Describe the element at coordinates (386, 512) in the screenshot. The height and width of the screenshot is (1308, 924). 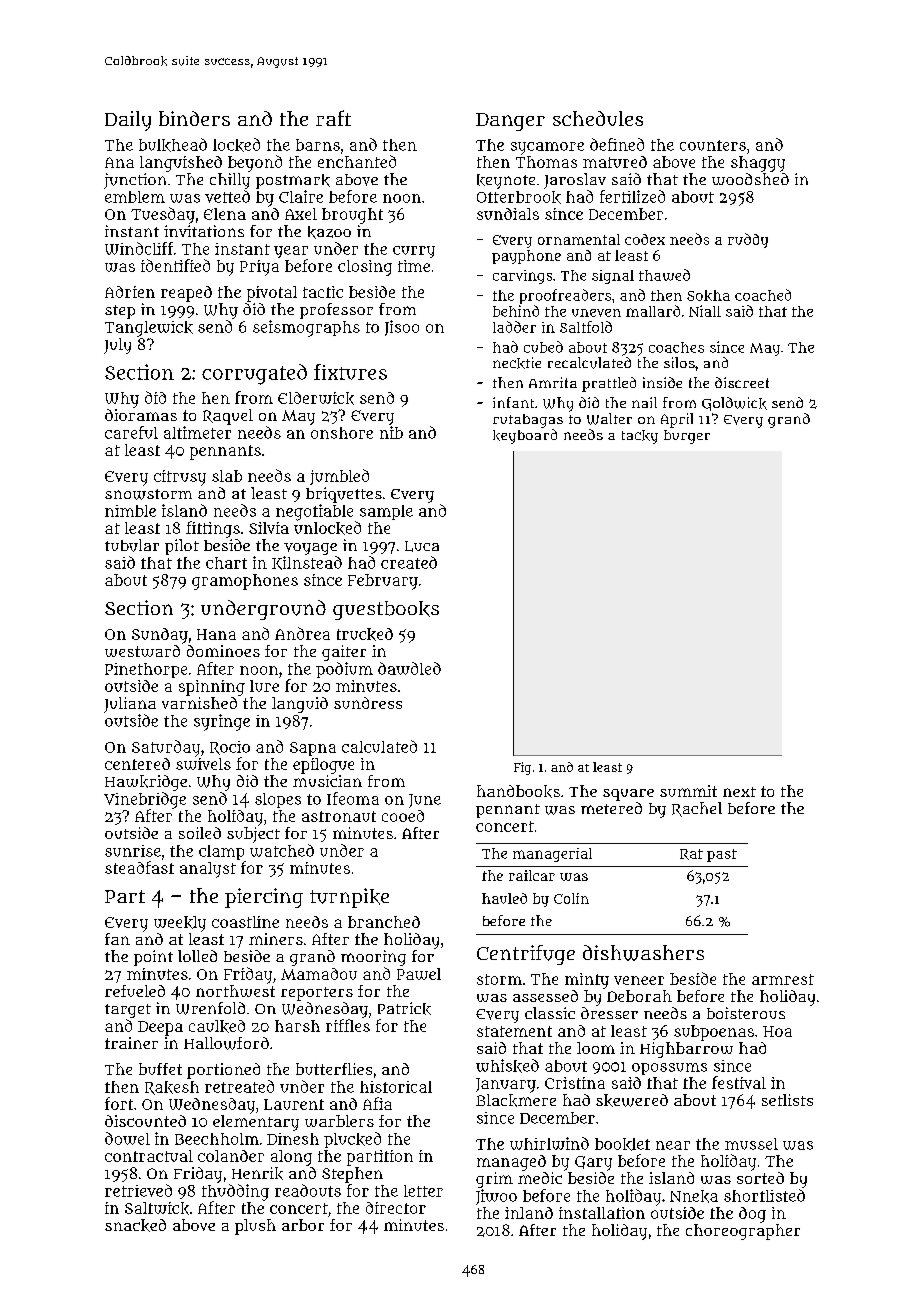
I see `sample` at that location.
